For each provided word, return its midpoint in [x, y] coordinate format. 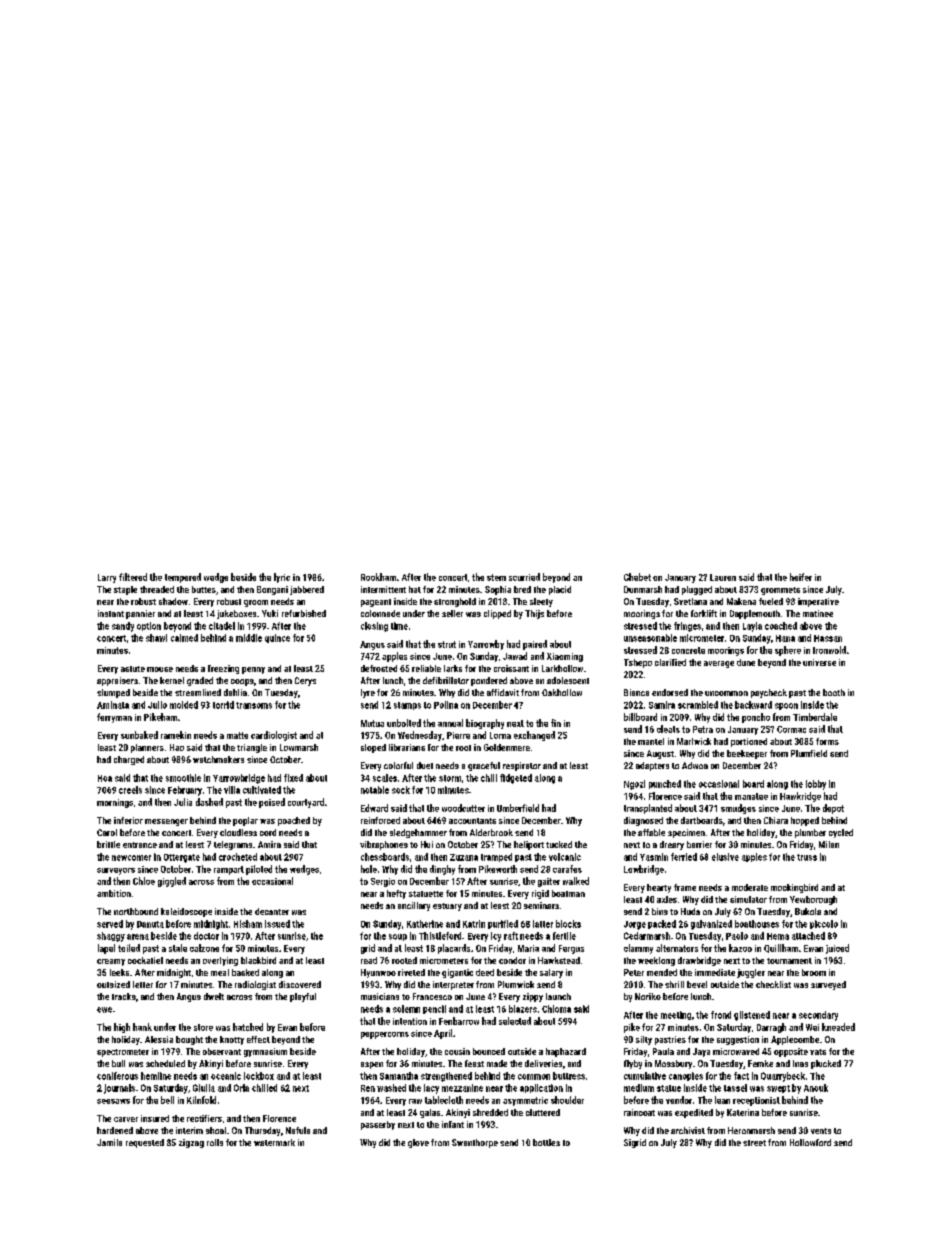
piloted [259, 870]
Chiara [776, 820]
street [754, 1143]
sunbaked [139, 735]
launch [558, 996]
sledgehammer [418, 833]
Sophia [498, 590]
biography [485, 724]
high [122, 1028]
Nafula [298, 1130]
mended [662, 972]
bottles [546, 1142]
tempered [183, 578]
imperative [818, 602]
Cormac [791, 729]
